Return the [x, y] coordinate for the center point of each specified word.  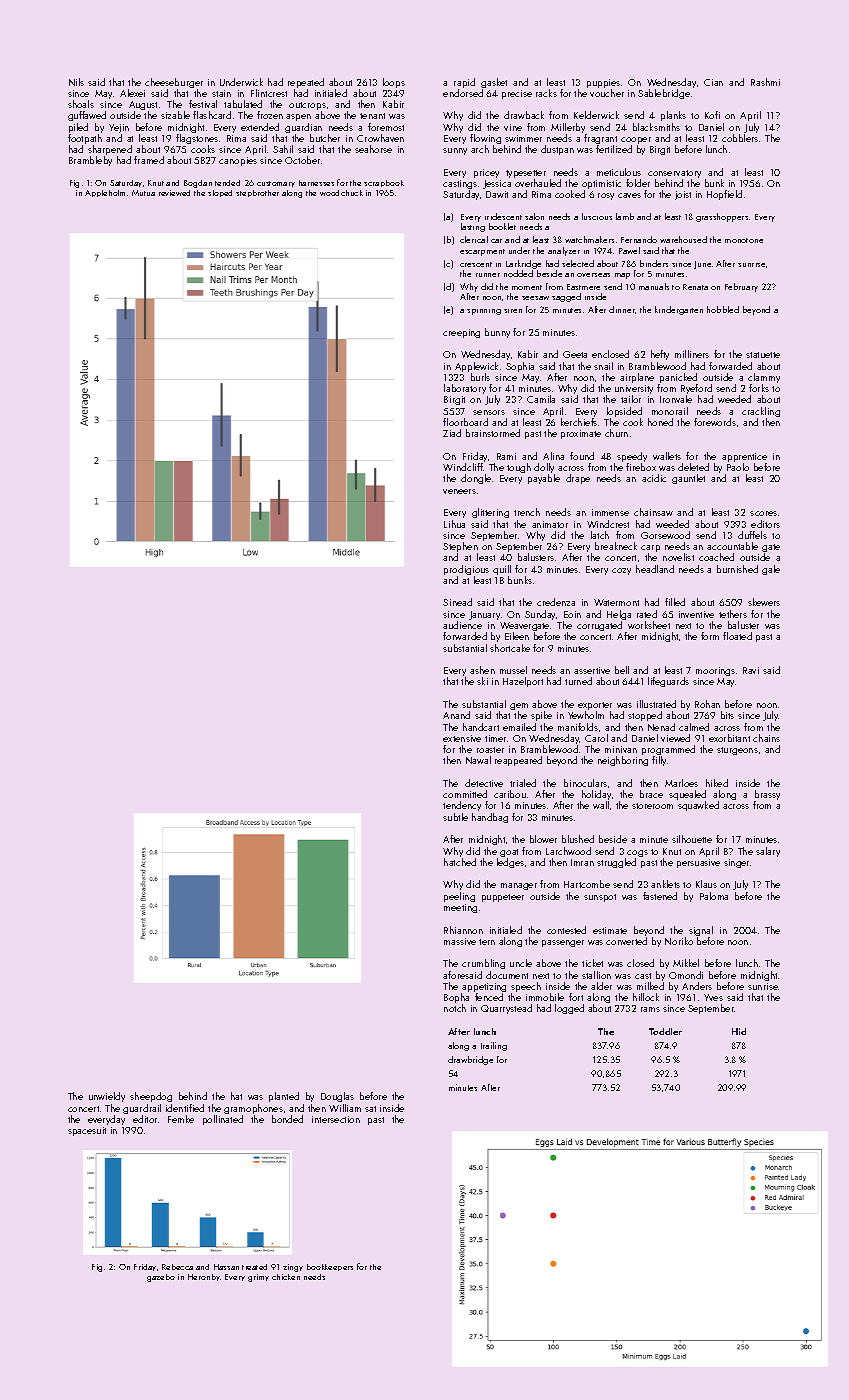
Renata [695, 287]
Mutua [143, 193]
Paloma [714, 896]
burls [480, 377]
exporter [595, 706]
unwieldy [107, 1097]
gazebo [161, 1278]
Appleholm [105, 193]
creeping [461, 333]
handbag [490, 818]
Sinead [457, 602]
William [345, 1108]
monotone [744, 240]
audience [462, 625]
